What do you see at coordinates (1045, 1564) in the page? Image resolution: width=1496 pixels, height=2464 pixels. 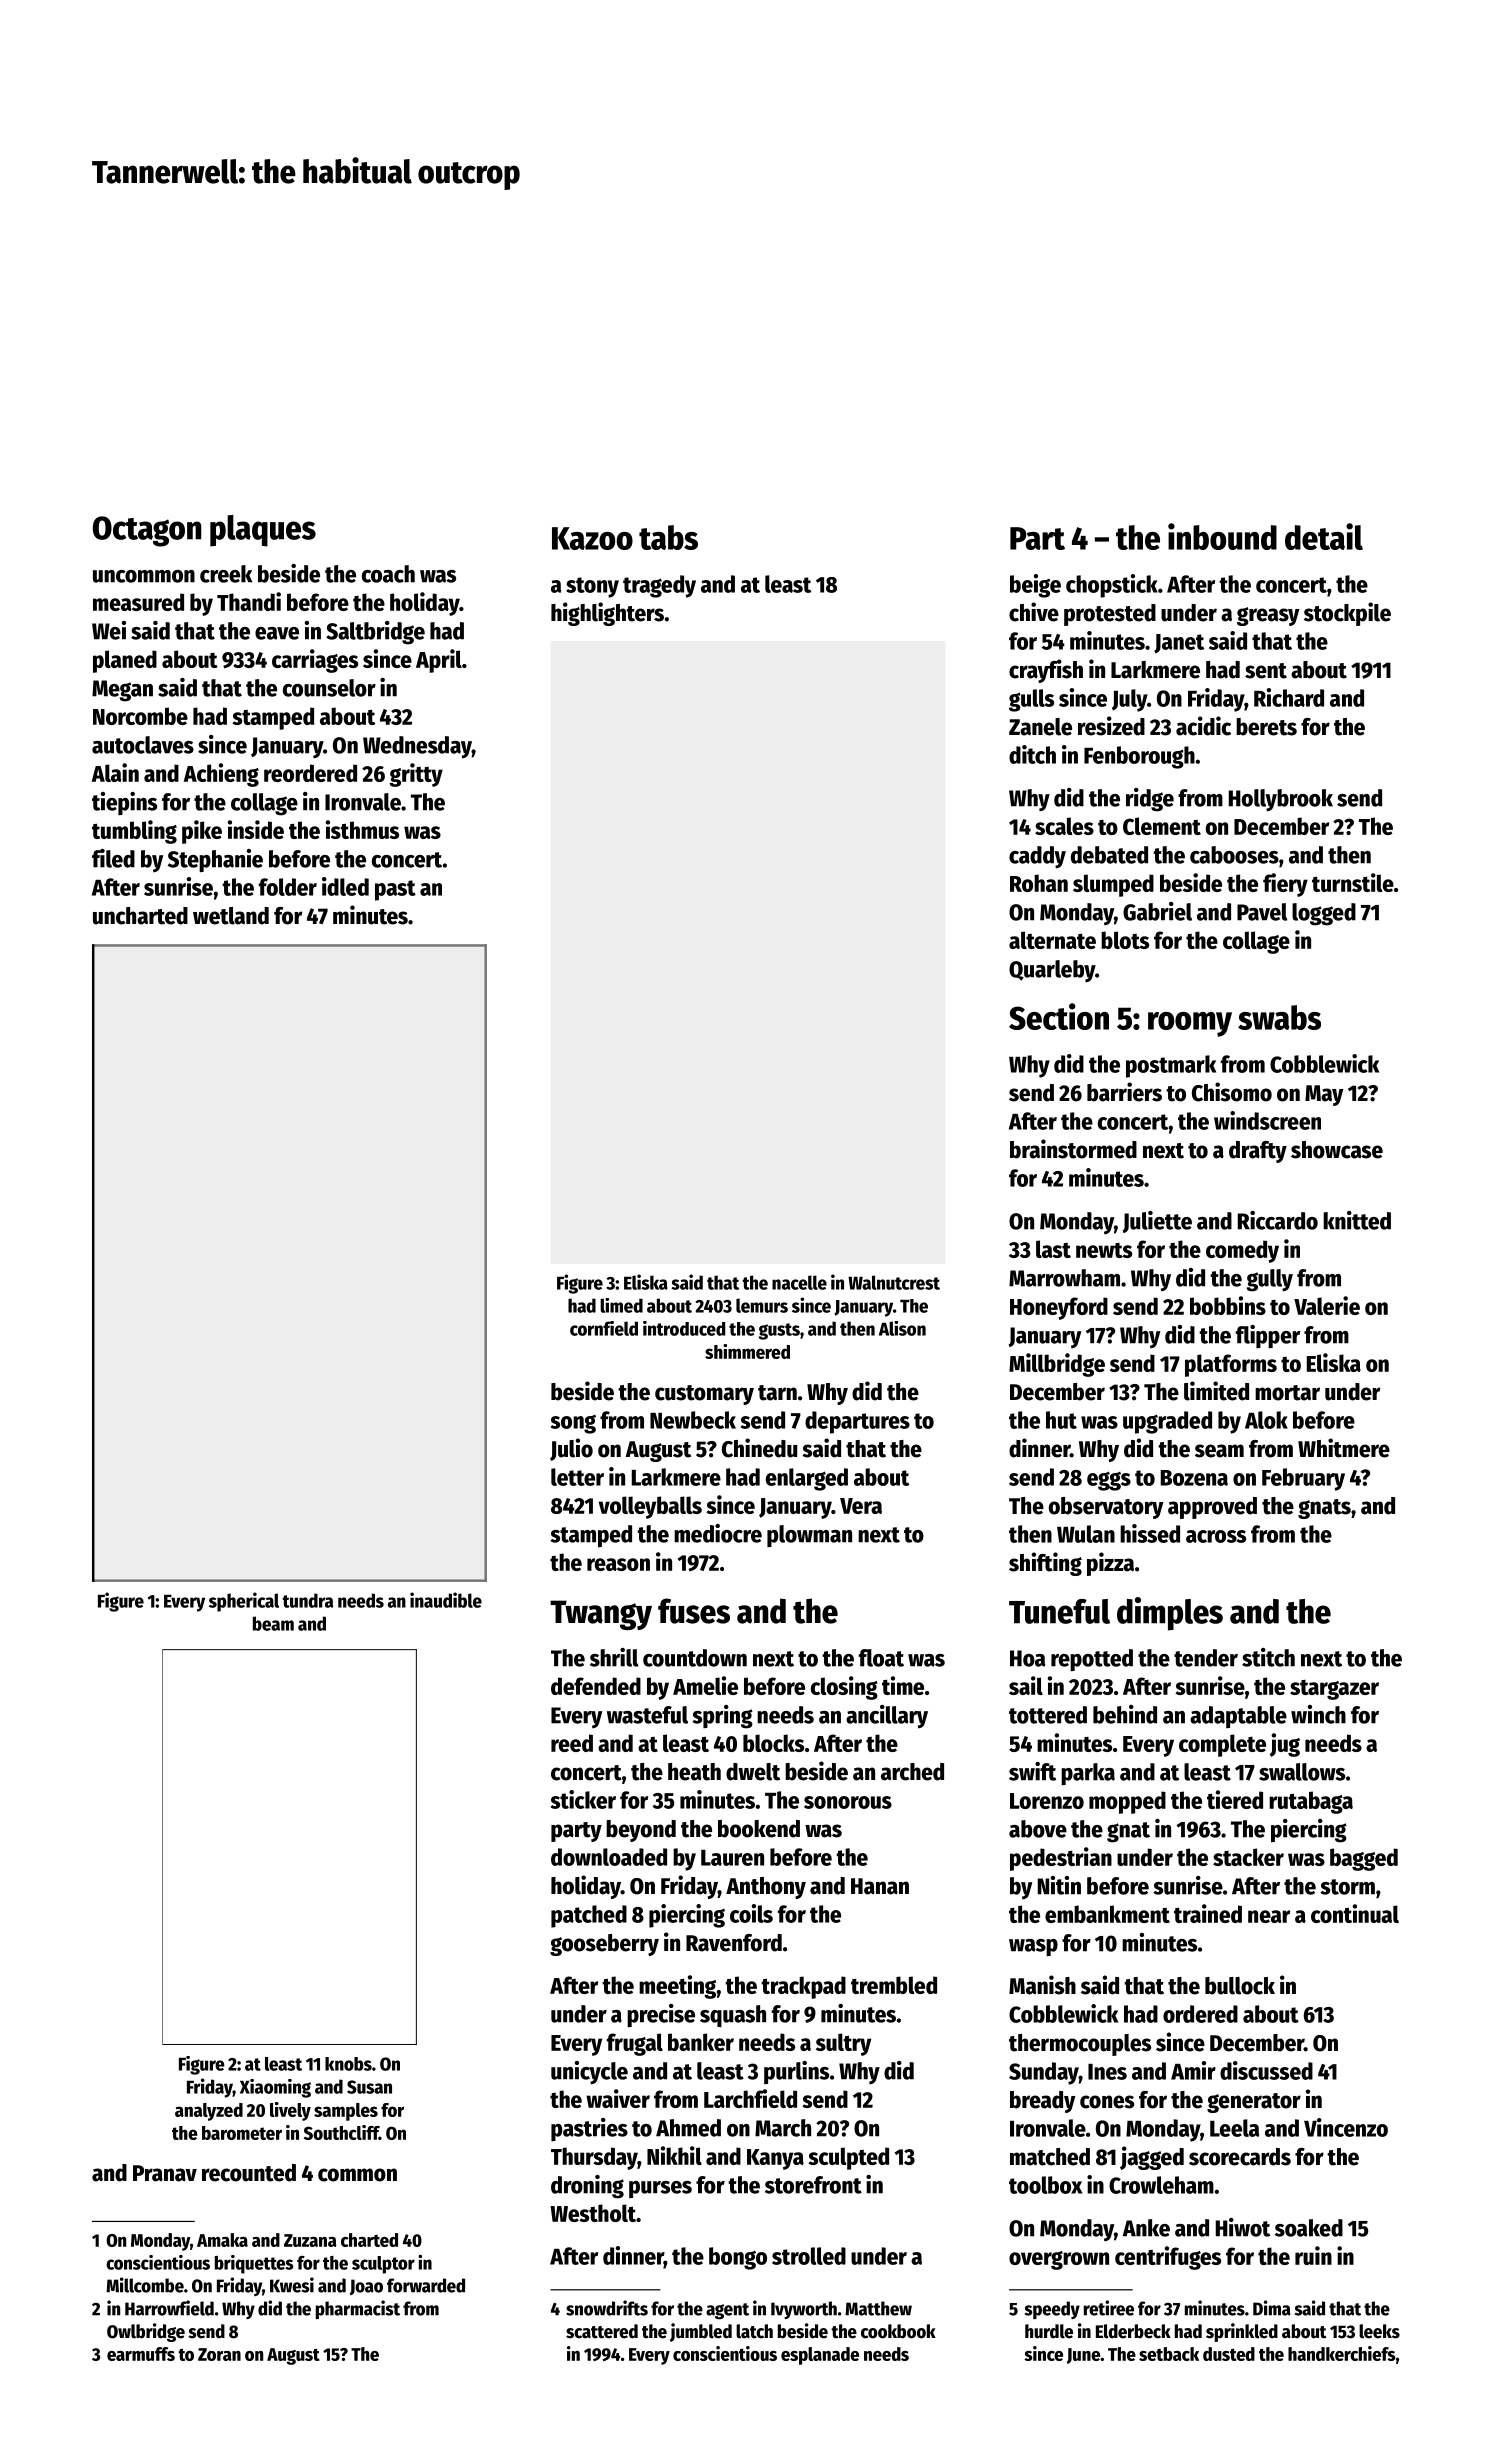 I see `shifting` at bounding box center [1045, 1564].
